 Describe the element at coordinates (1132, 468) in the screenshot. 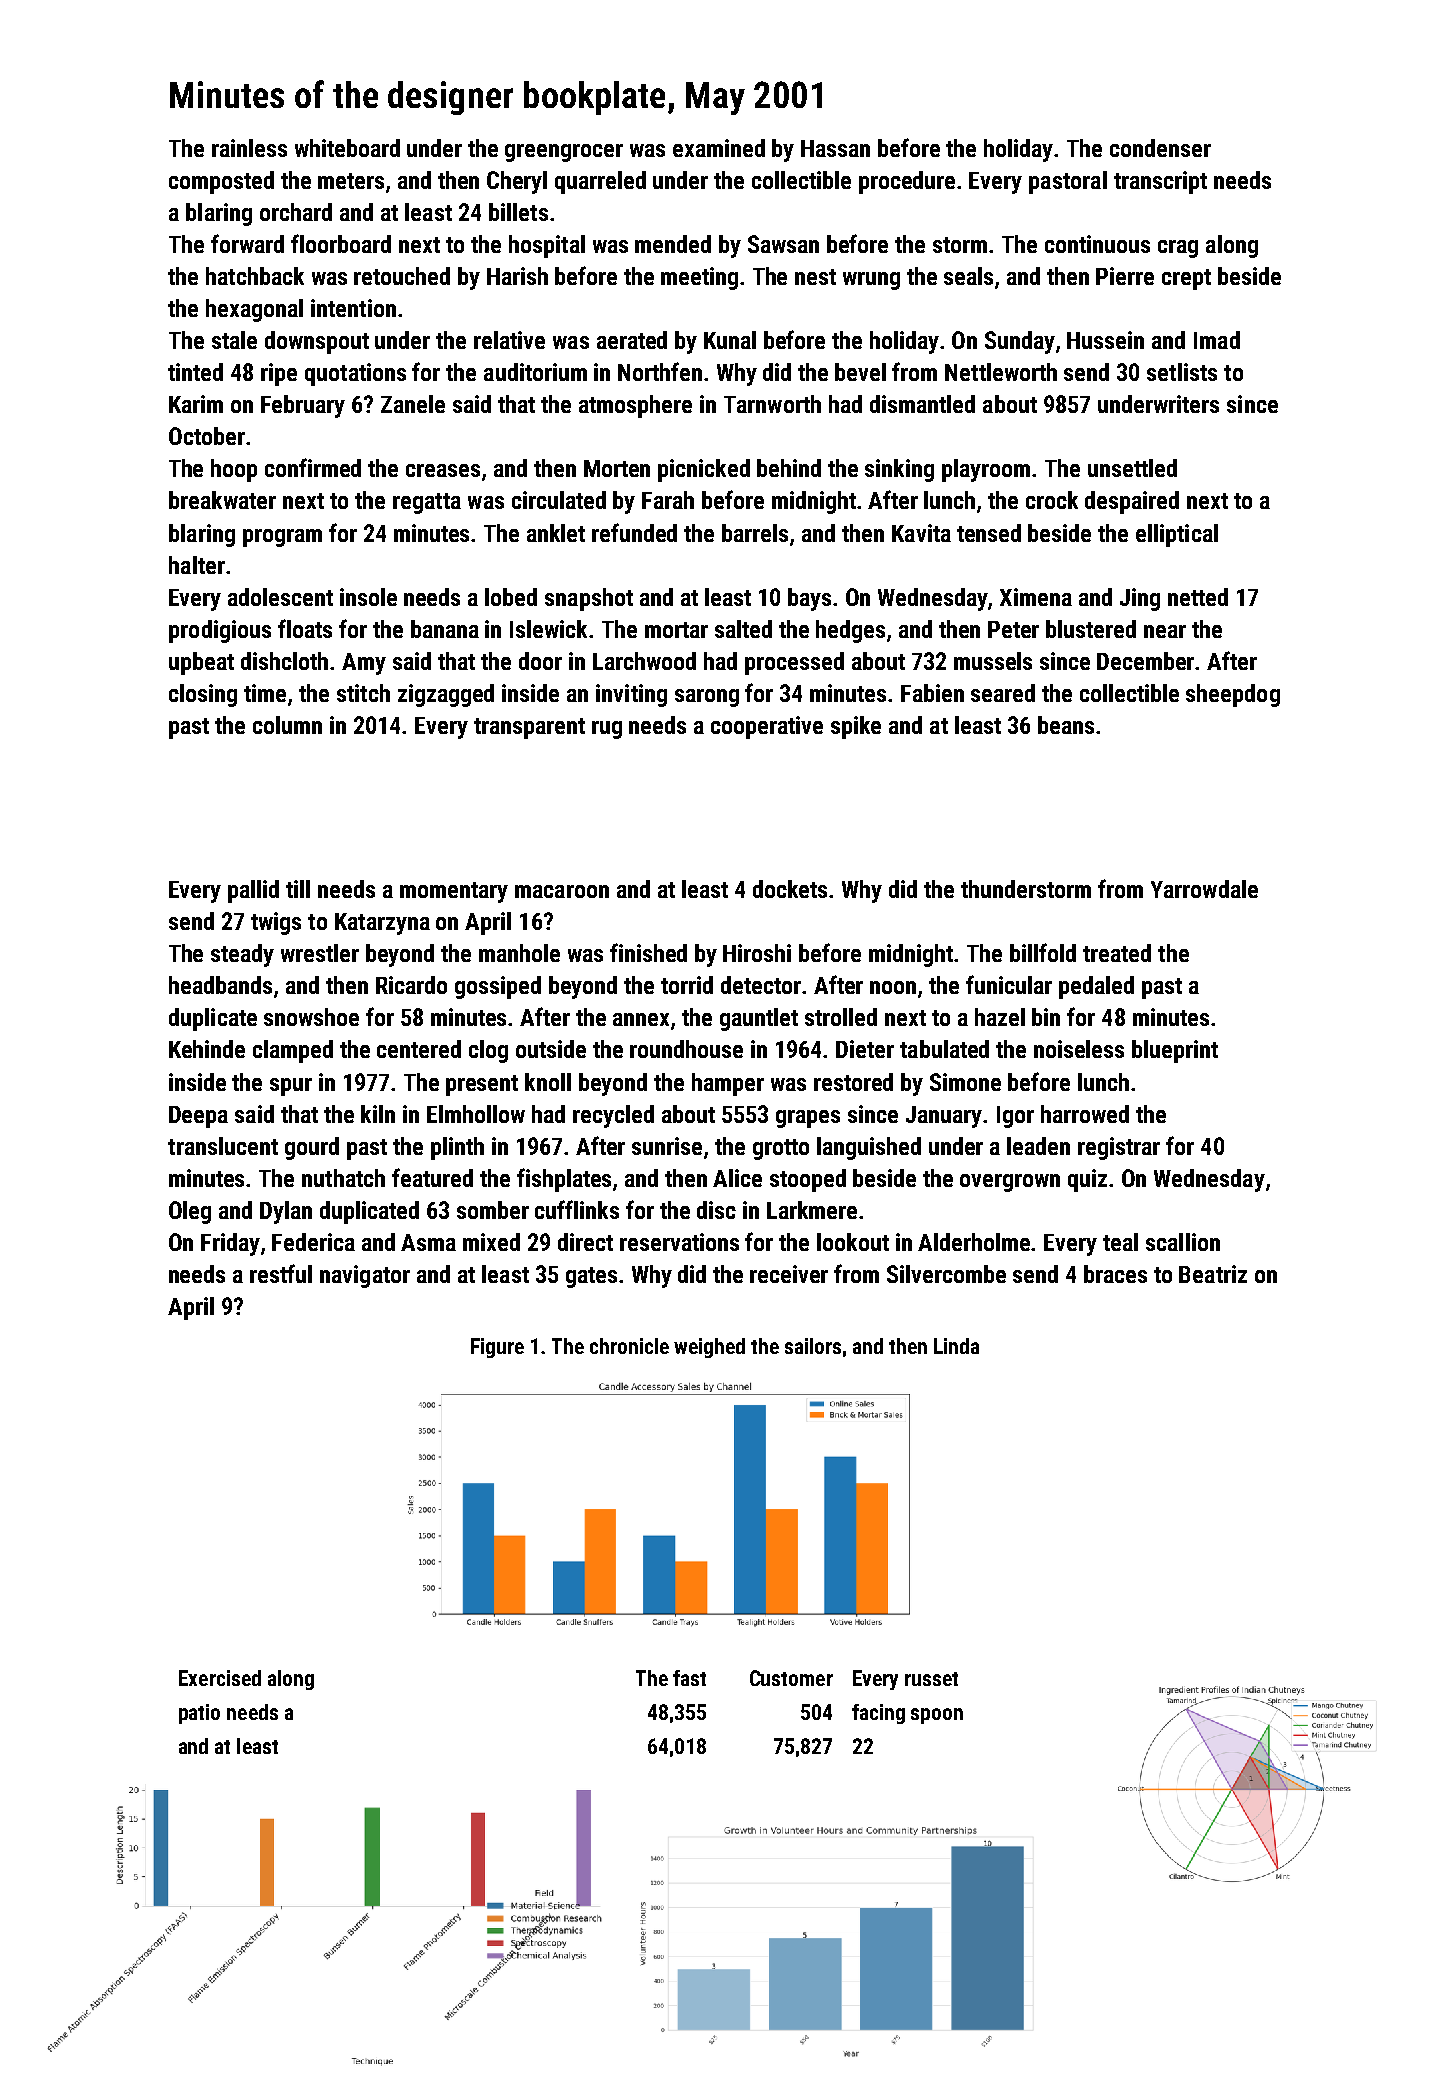

I see `unsettled` at that location.
